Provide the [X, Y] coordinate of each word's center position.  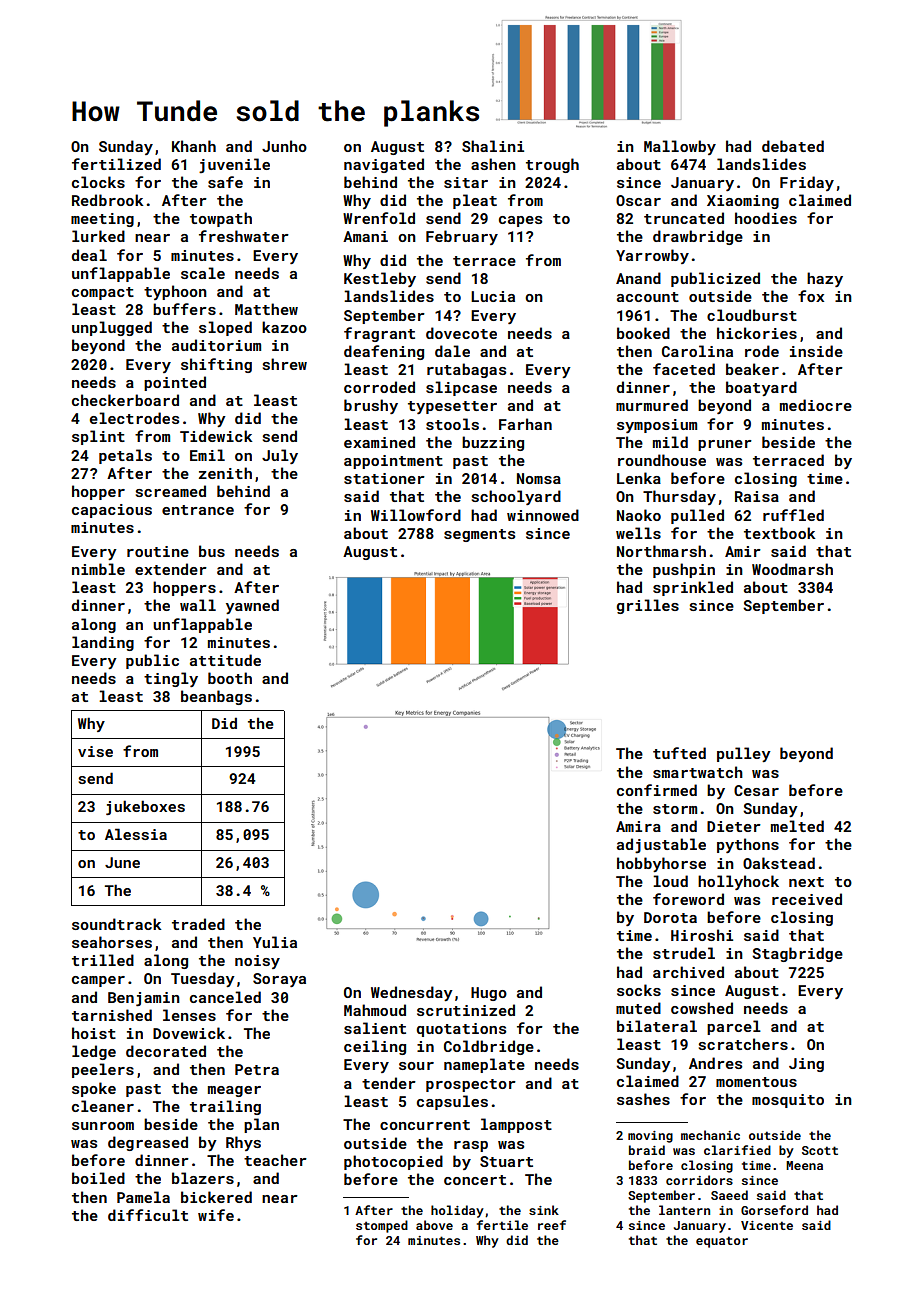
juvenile [234, 165]
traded [198, 924]
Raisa [757, 496]
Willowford [416, 515]
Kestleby [380, 279]
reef [552, 1225]
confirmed [657, 790]
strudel [684, 953]
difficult [148, 1215]
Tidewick [216, 436]
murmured [652, 405]
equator [722, 1242]
